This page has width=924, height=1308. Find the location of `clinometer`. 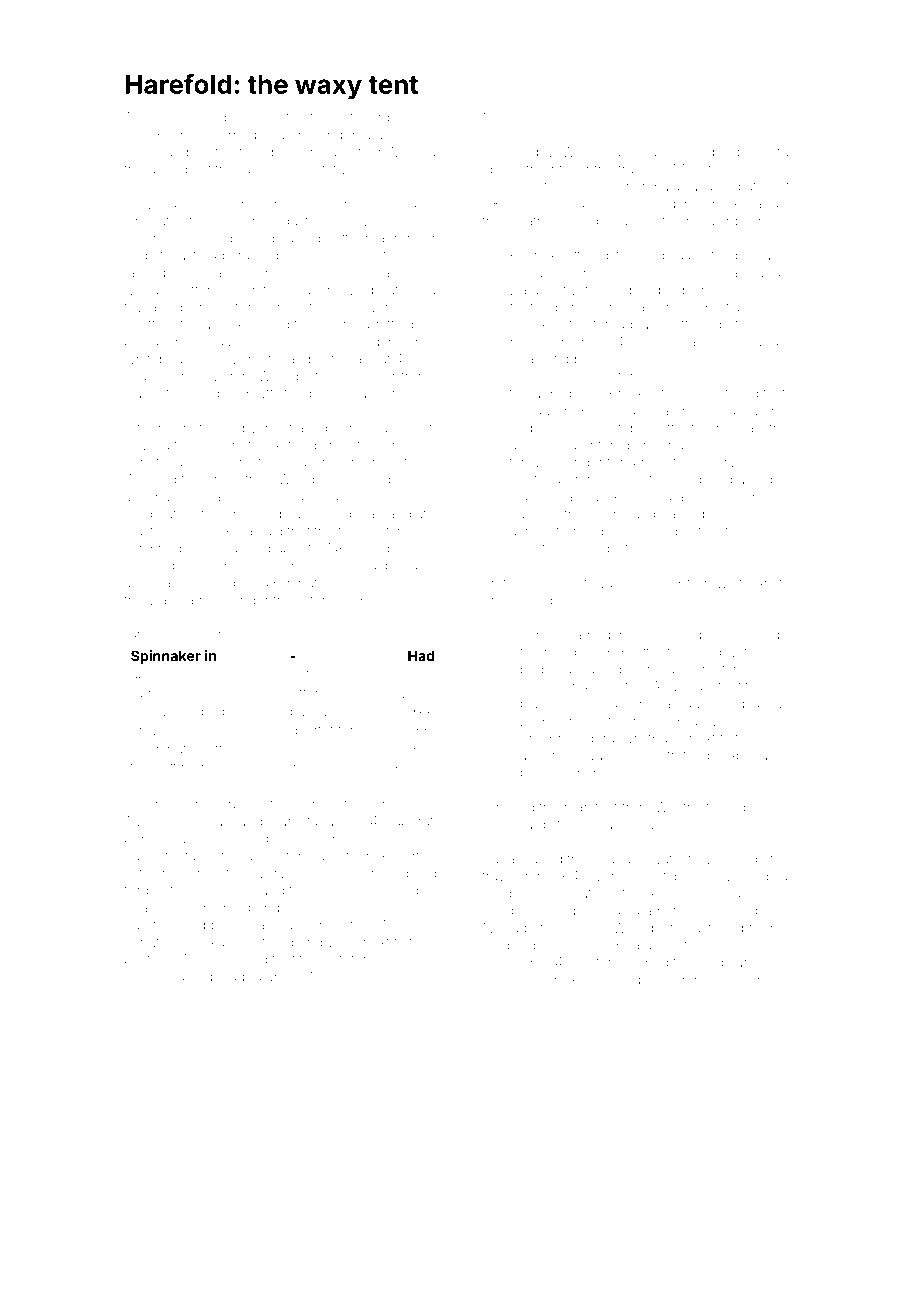

clinometer is located at coordinates (515, 979).
